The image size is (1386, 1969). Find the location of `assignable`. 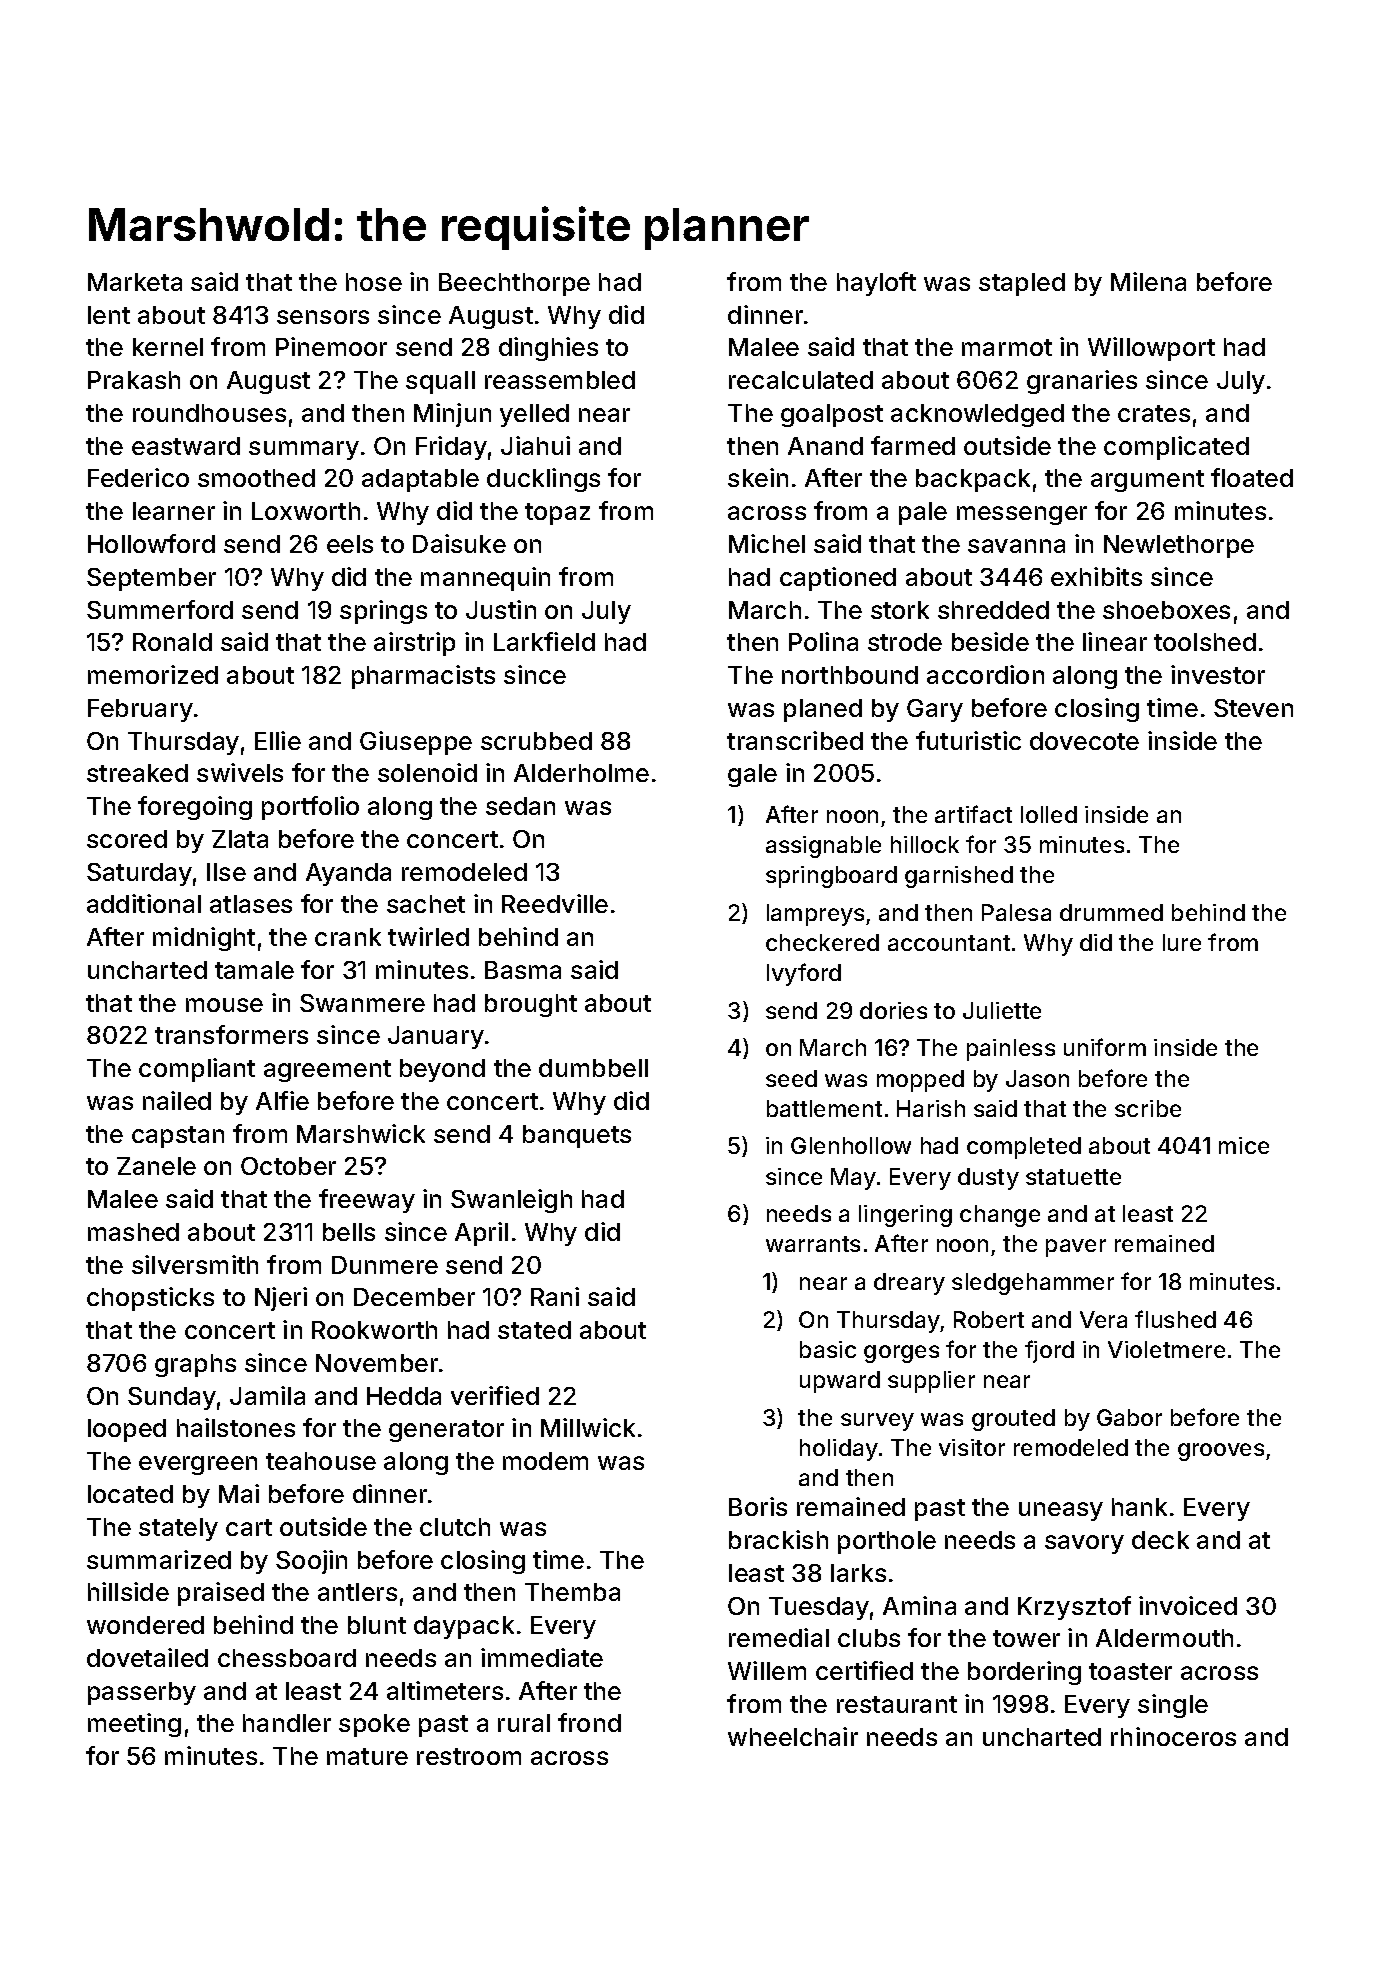

assignable is located at coordinates (823, 847).
